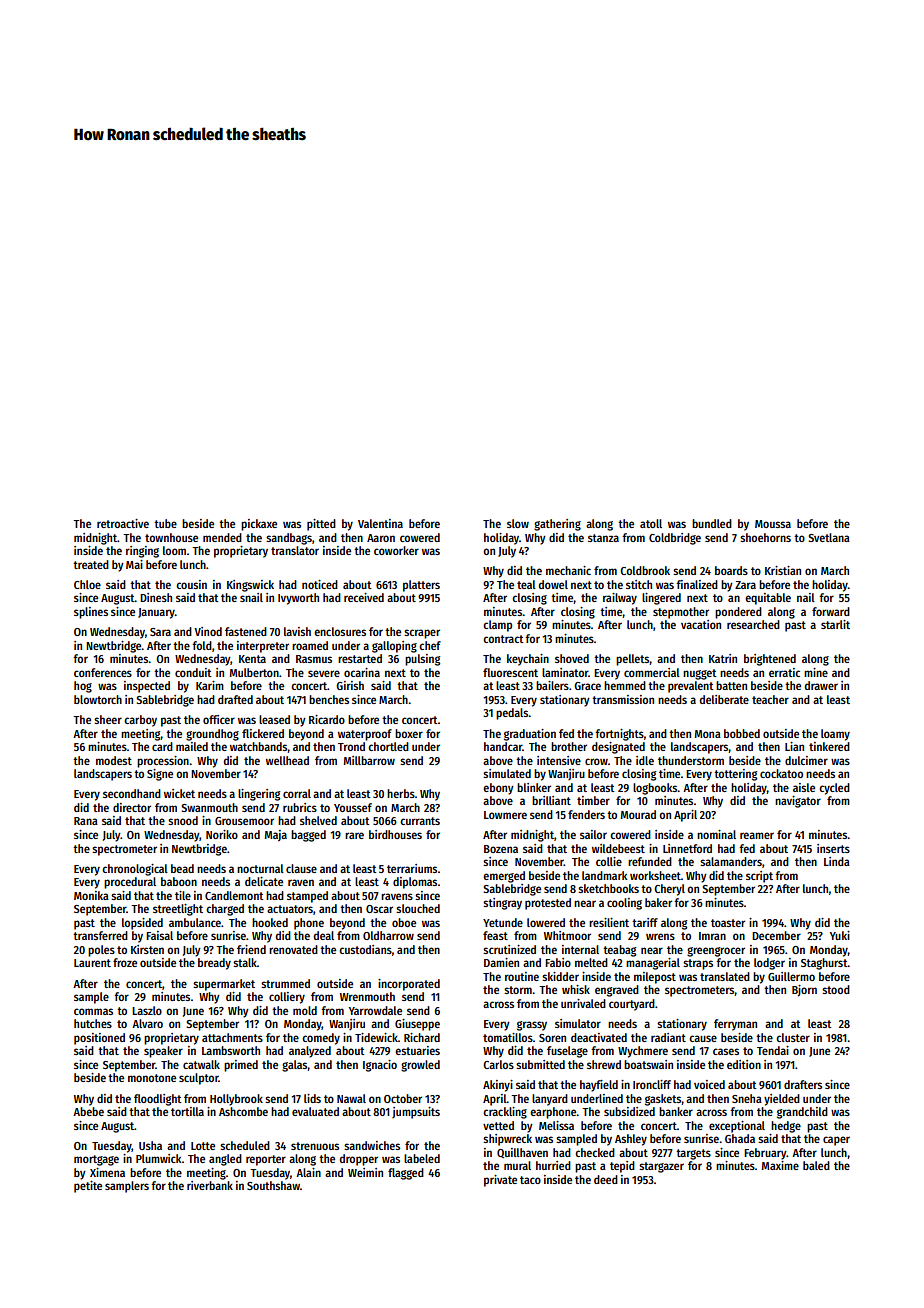 Image resolution: width=924 pixels, height=1308 pixels. What do you see at coordinates (824, 964) in the image?
I see `Staghurst` at bounding box center [824, 964].
